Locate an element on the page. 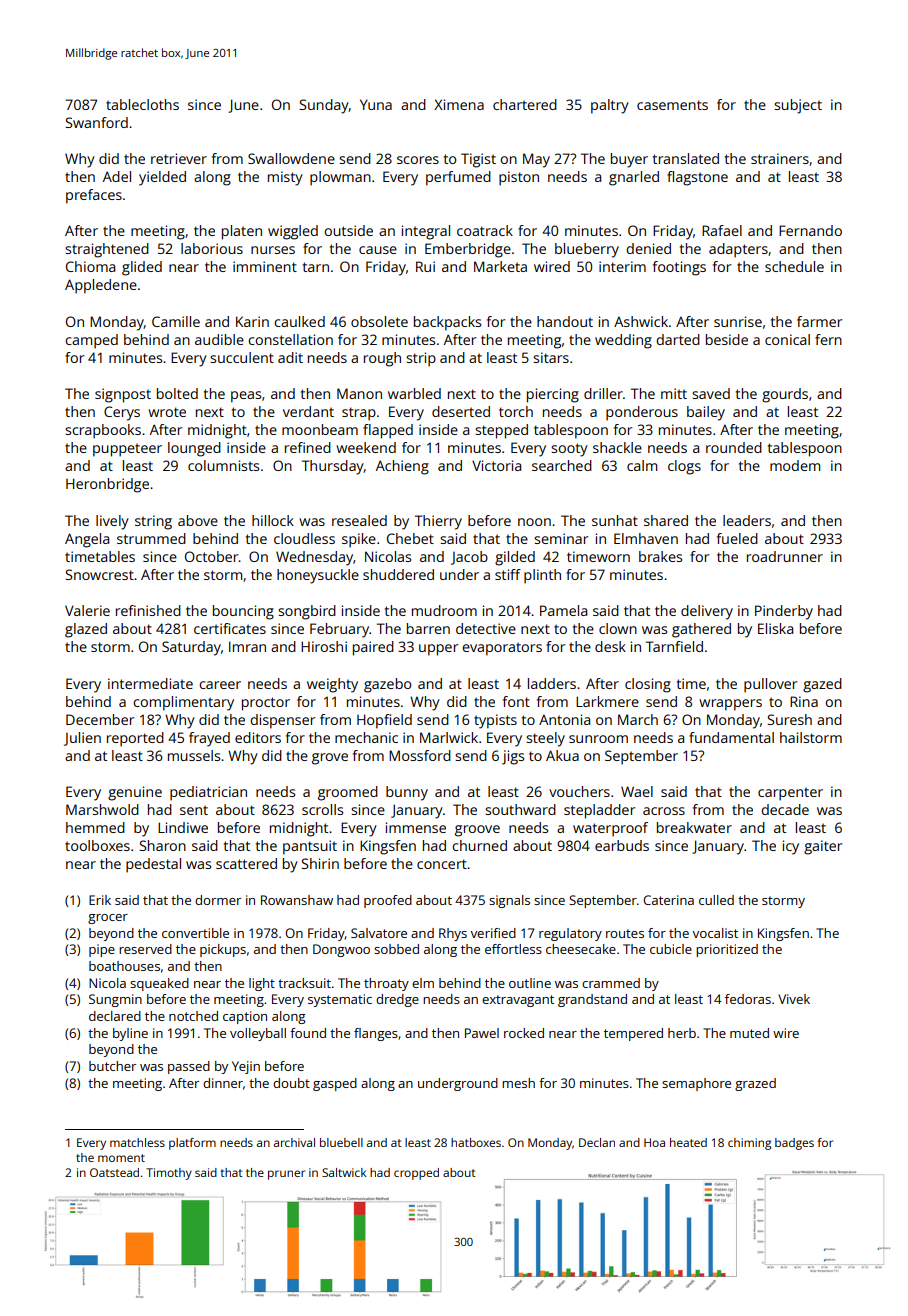 This document has width=908, height=1316. complimentary is located at coordinates (183, 703).
